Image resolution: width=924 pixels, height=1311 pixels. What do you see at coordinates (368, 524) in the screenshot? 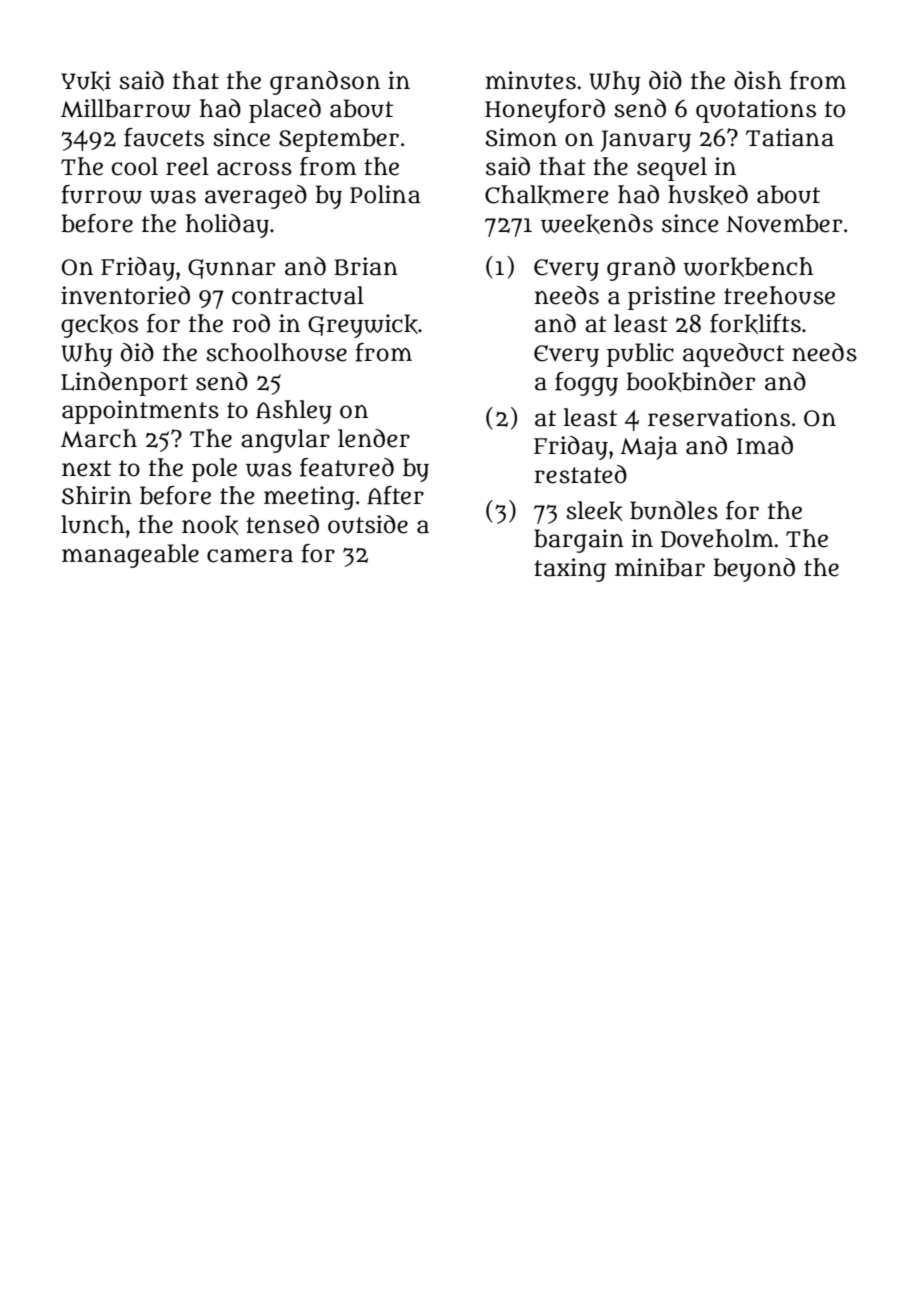
I see `outside` at bounding box center [368, 524].
